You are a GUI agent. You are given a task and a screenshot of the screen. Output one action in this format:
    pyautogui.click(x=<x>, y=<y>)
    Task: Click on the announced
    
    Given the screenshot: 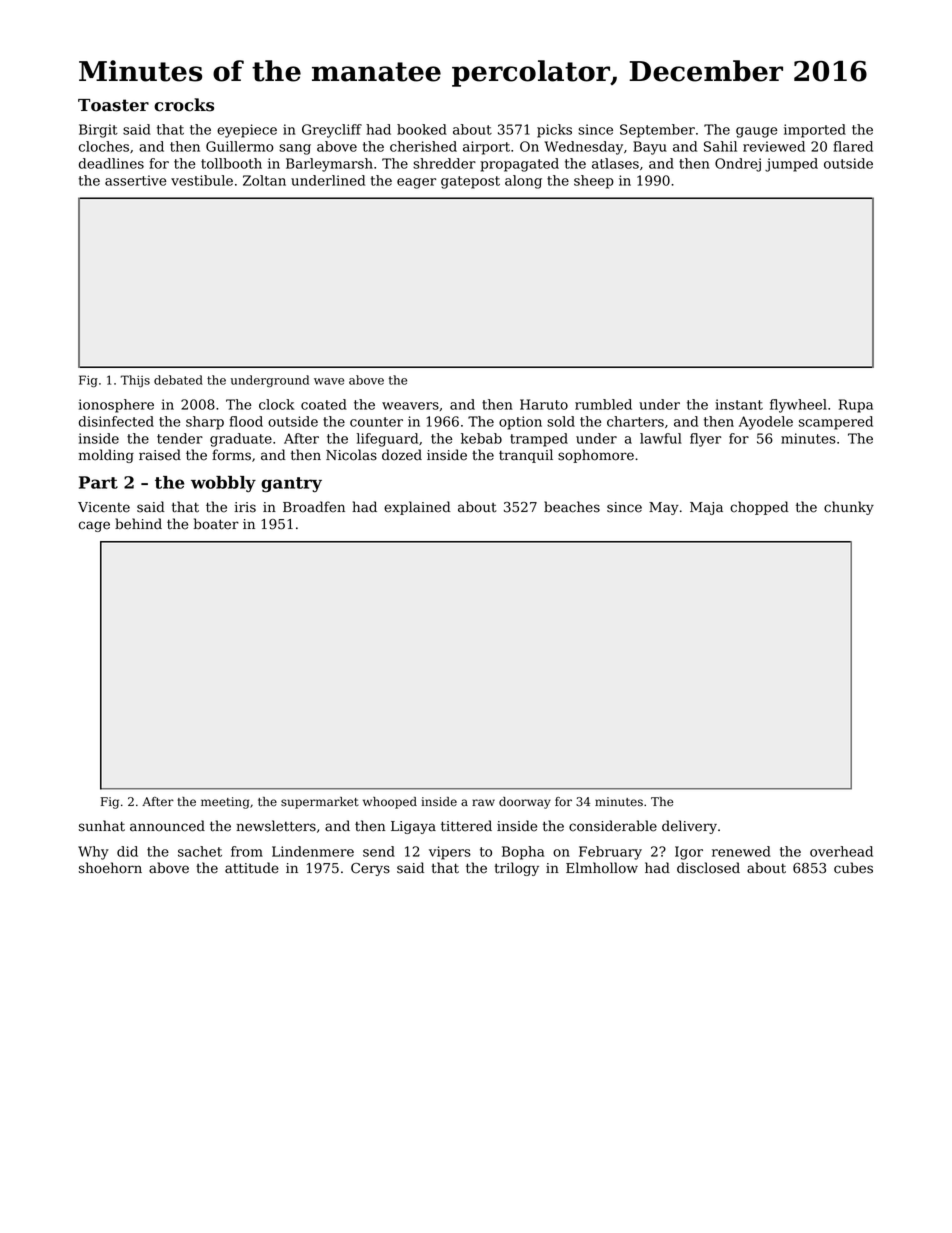 What is the action you would take?
    pyautogui.click(x=167, y=826)
